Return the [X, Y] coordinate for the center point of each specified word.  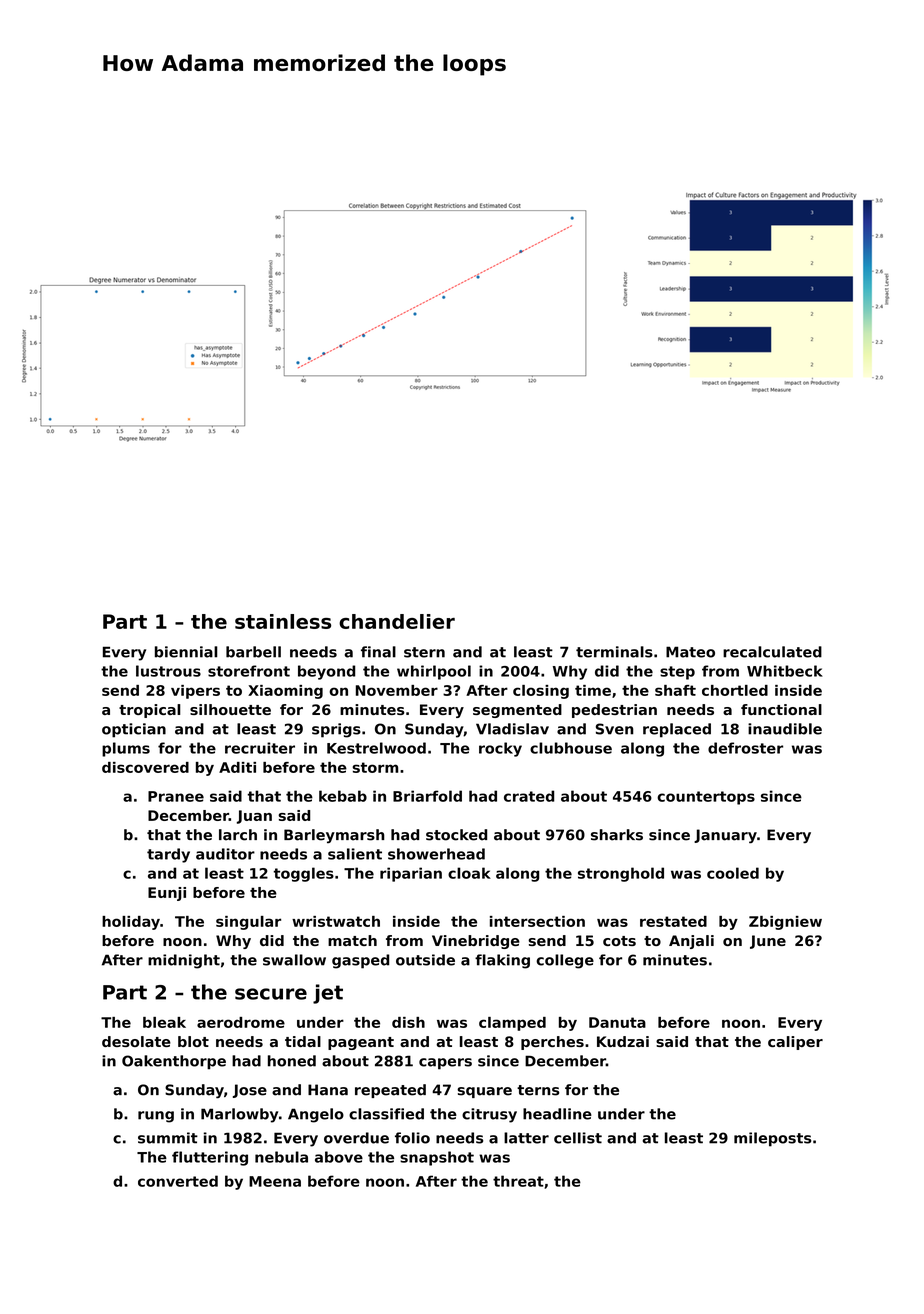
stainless [283, 621]
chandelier [397, 621]
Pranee [176, 796]
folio [412, 1138]
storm [375, 767]
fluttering [210, 1158]
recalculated [772, 652]
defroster [745, 748]
